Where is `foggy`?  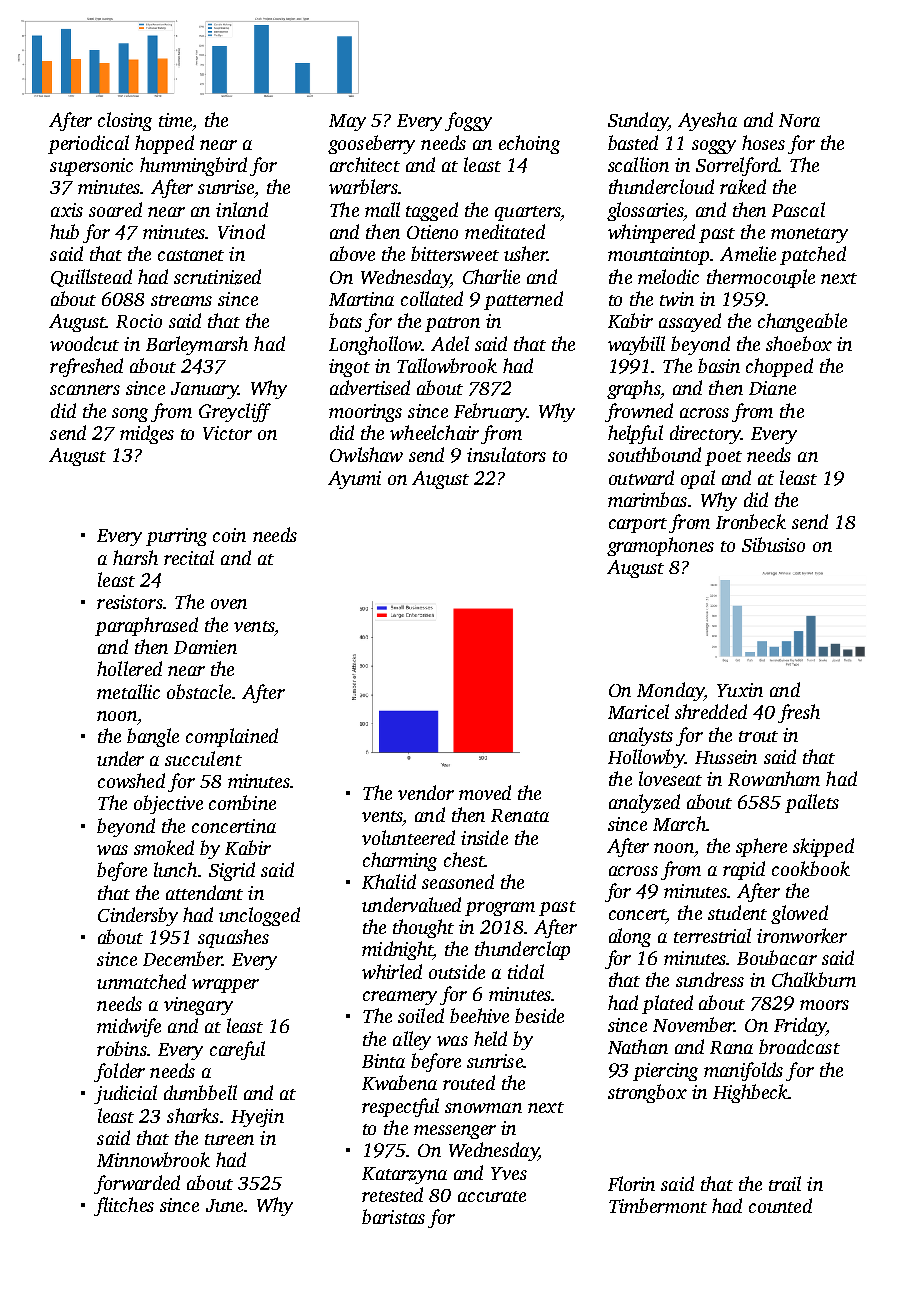
foggy is located at coordinates (468, 121).
